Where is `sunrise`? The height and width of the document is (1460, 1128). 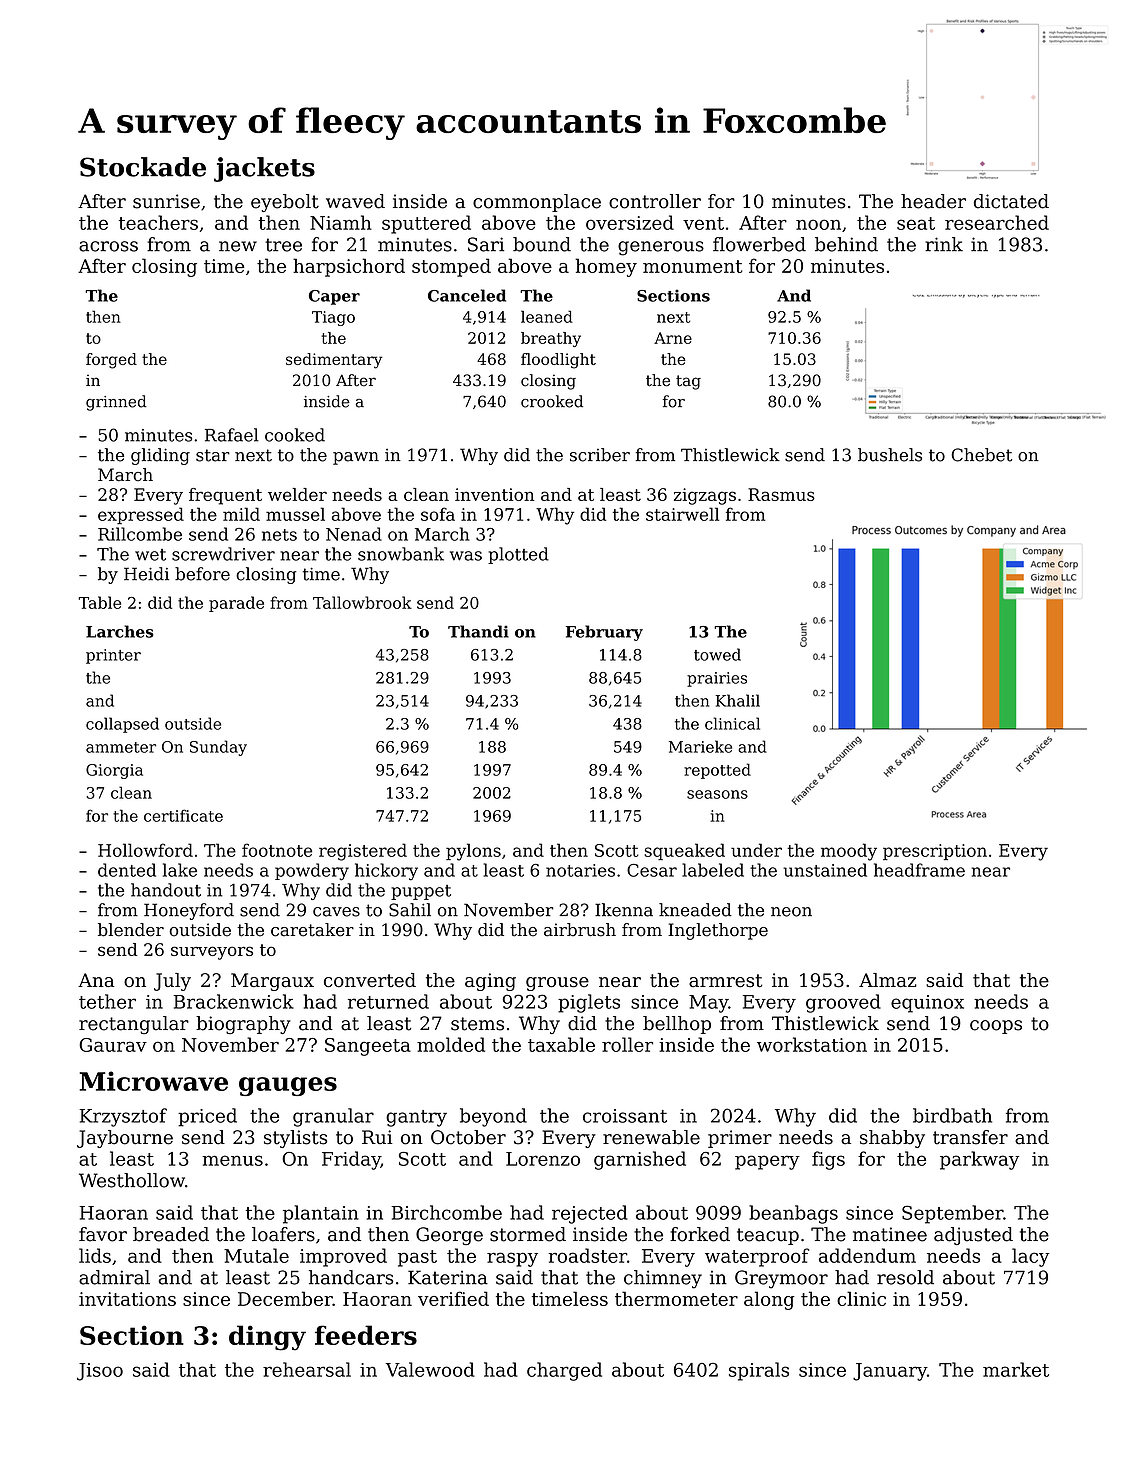
sunrise is located at coordinates (166, 201).
